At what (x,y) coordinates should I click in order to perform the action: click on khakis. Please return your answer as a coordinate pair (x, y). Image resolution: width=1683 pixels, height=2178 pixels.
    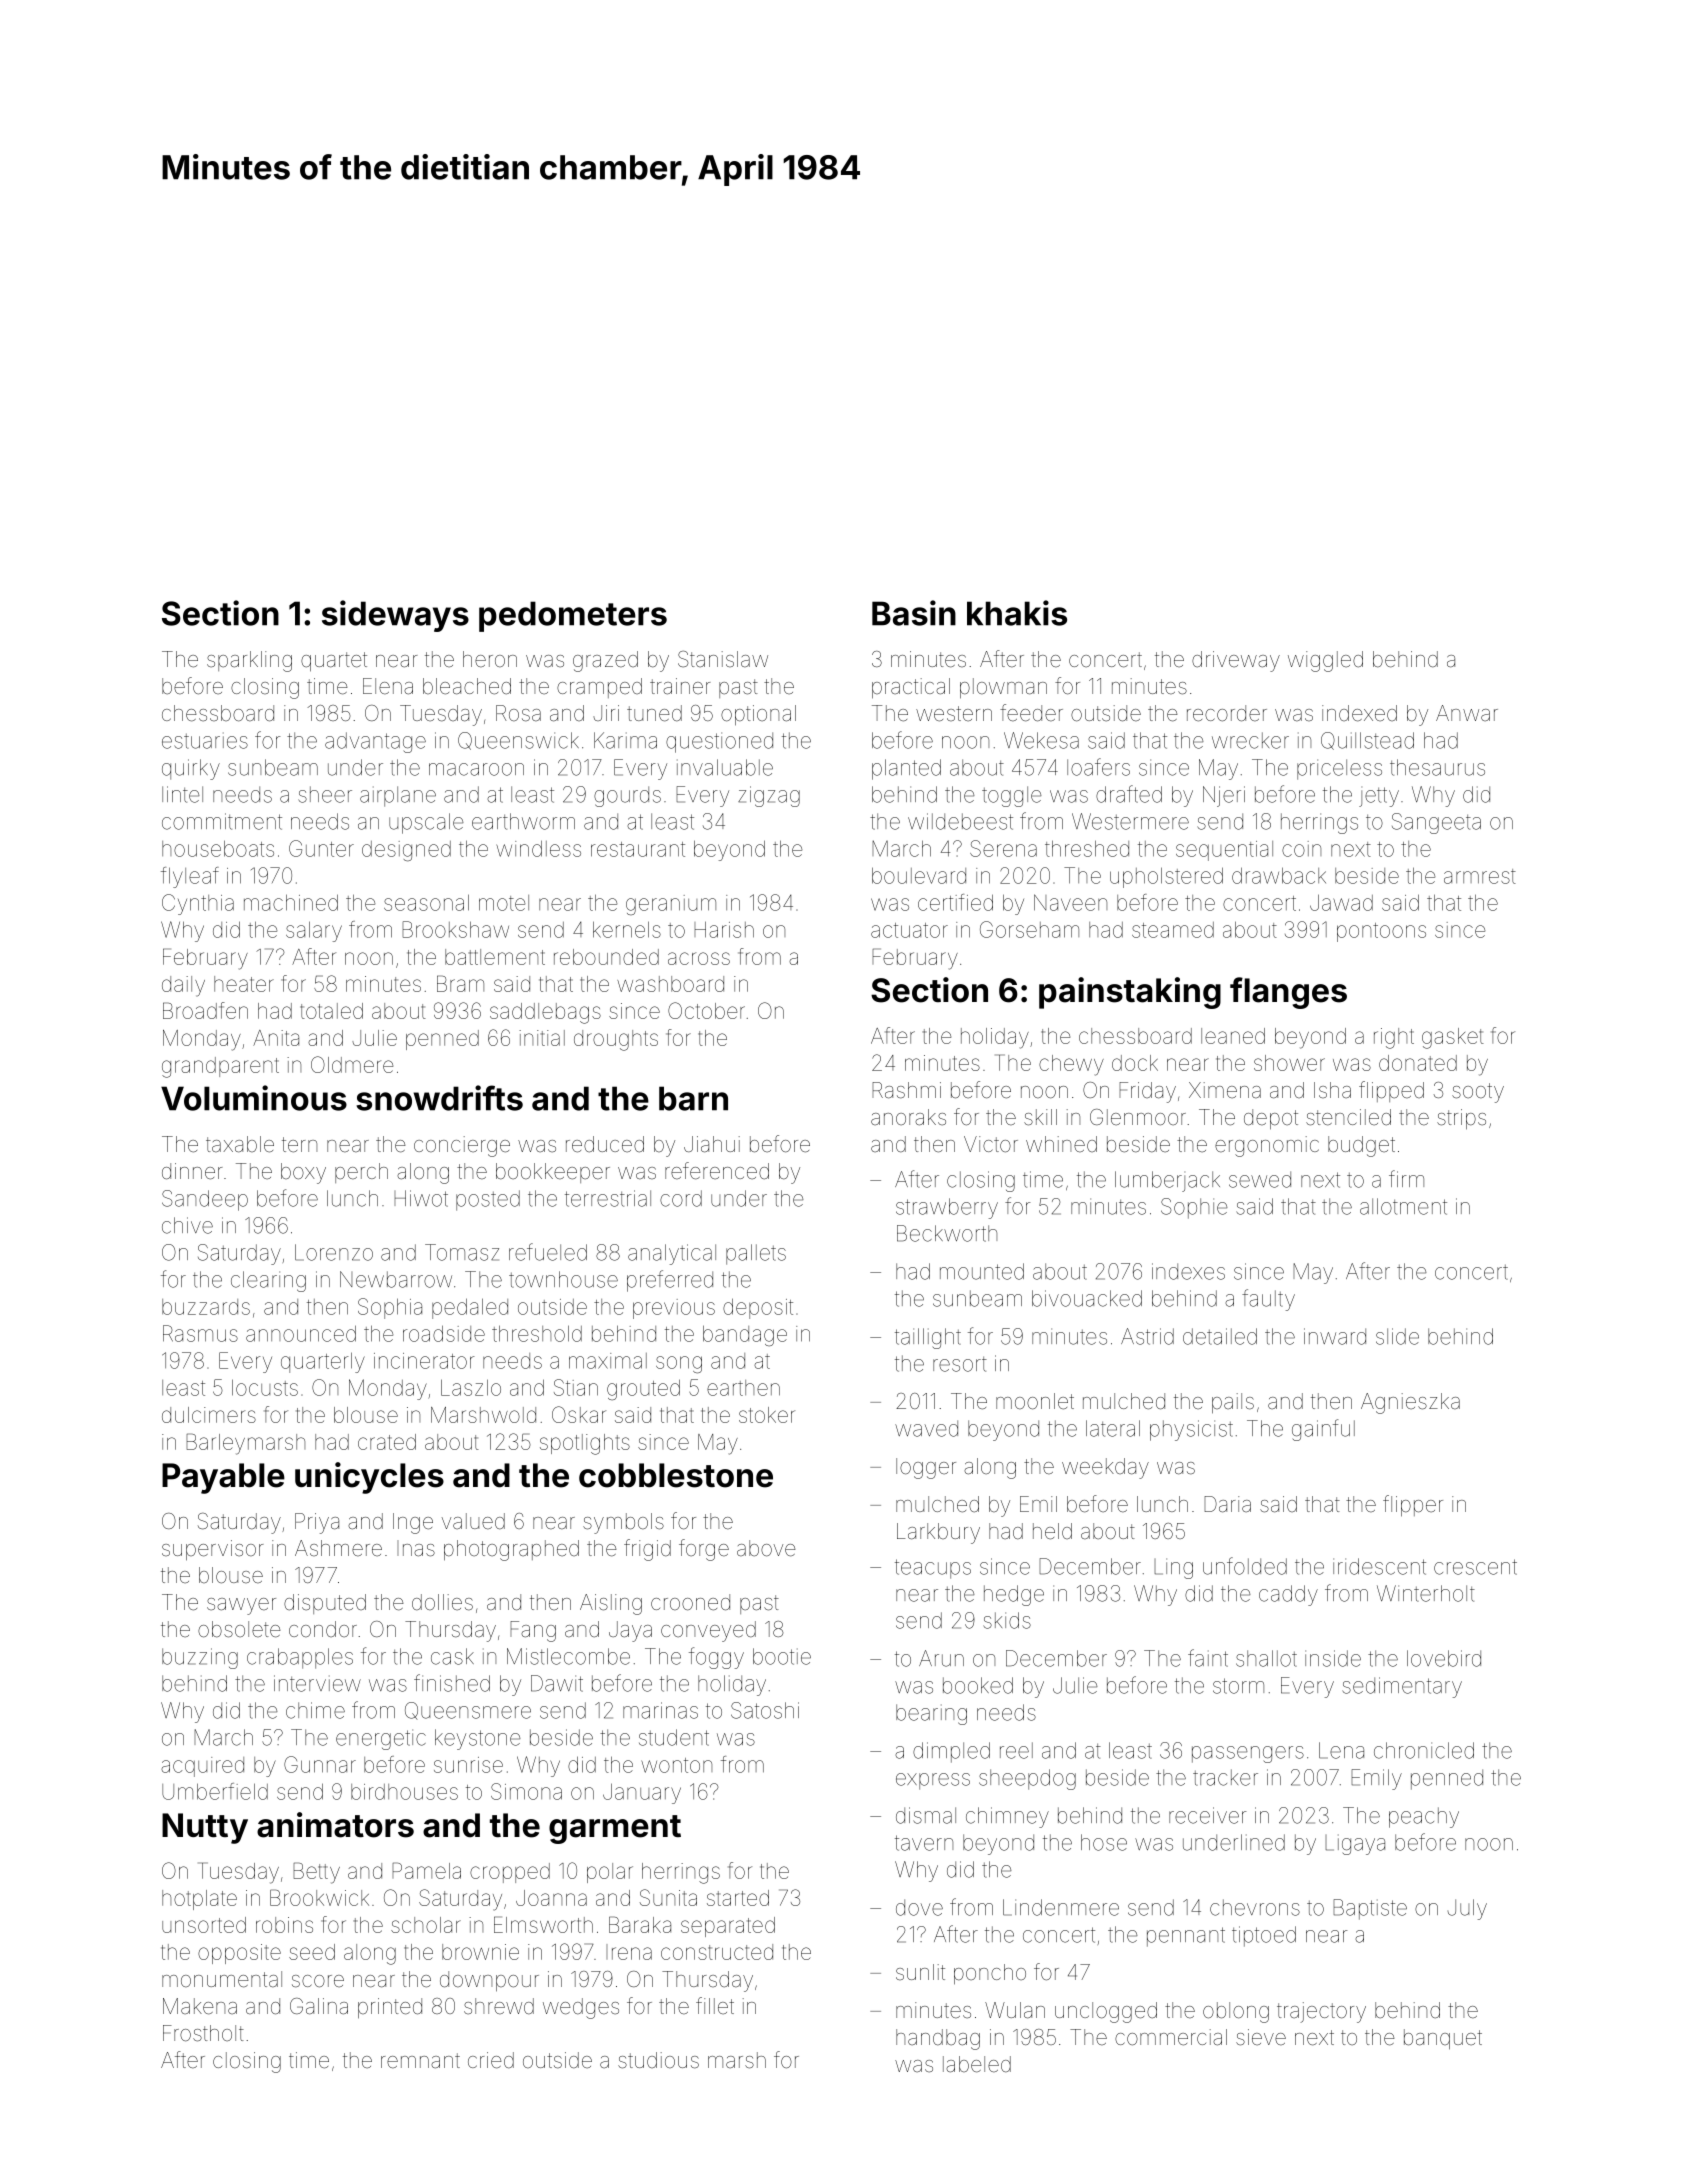
    Looking at the image, I should click on (1017, 613).
